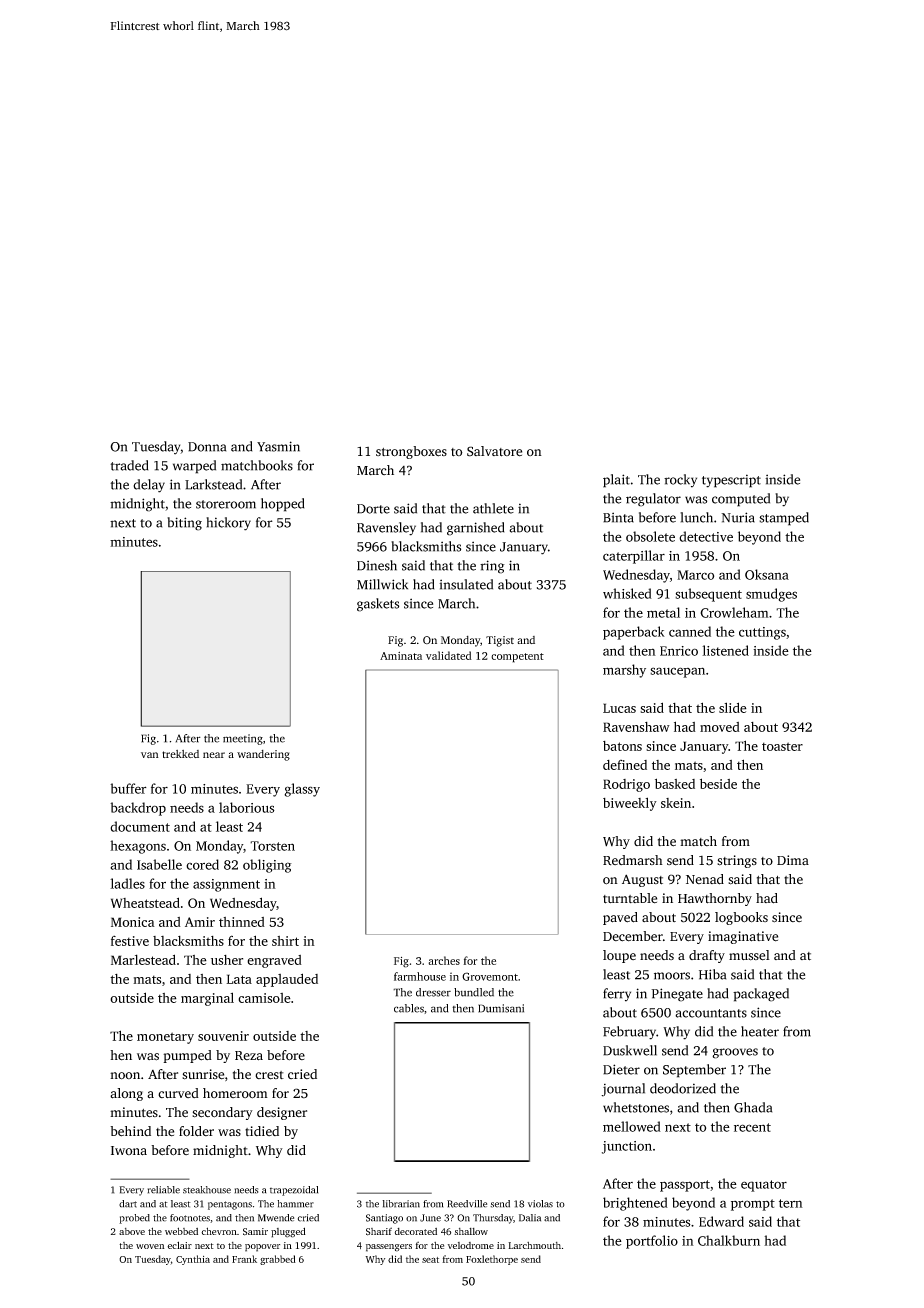  What do you see at coordinates (278, 446) in the document?
I see `Yasmin` at bounding box center [278, 446].
